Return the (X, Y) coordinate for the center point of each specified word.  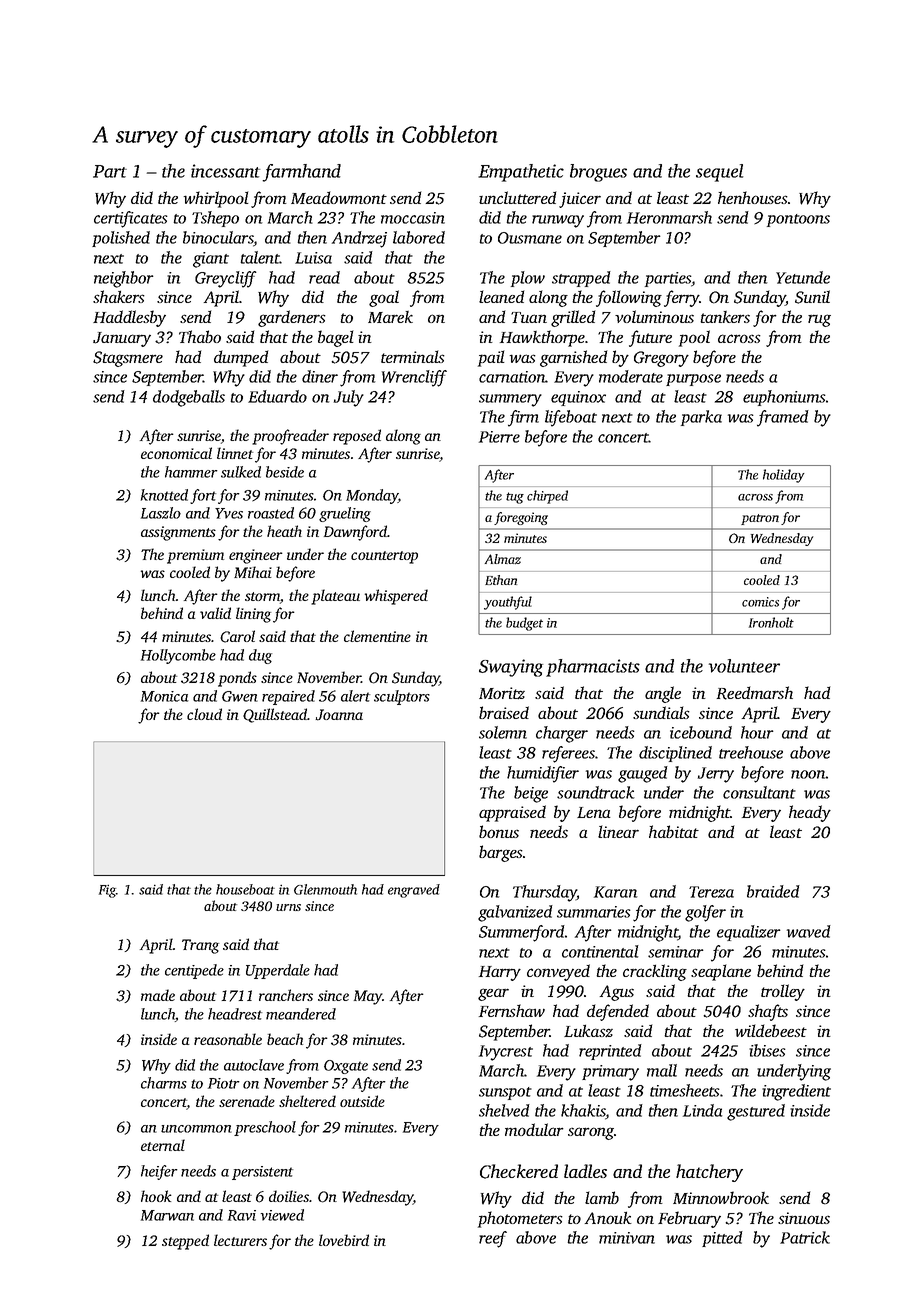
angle (663, 694)
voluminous (654, 316)
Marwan (167, 1215)
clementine (377, 636)
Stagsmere (128, 359)
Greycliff (226, 279)
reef (493, 1239)
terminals (413, 356)
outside (362, 1101)
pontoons (798, 220)
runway (558, 221)
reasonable (228, 1039)
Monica (165, 696)
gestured (756, 1112)
